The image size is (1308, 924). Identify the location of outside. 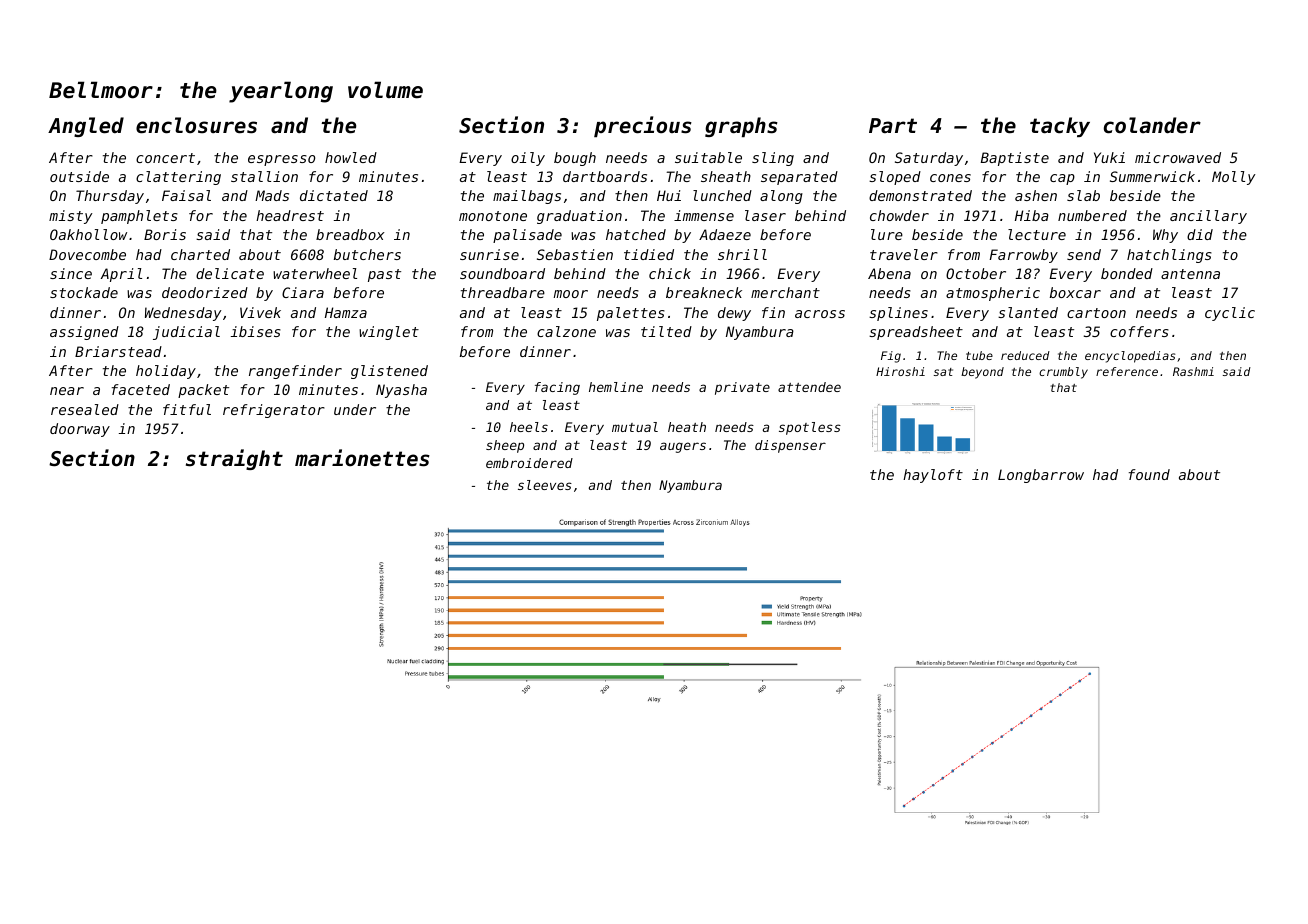
(79, 176).
